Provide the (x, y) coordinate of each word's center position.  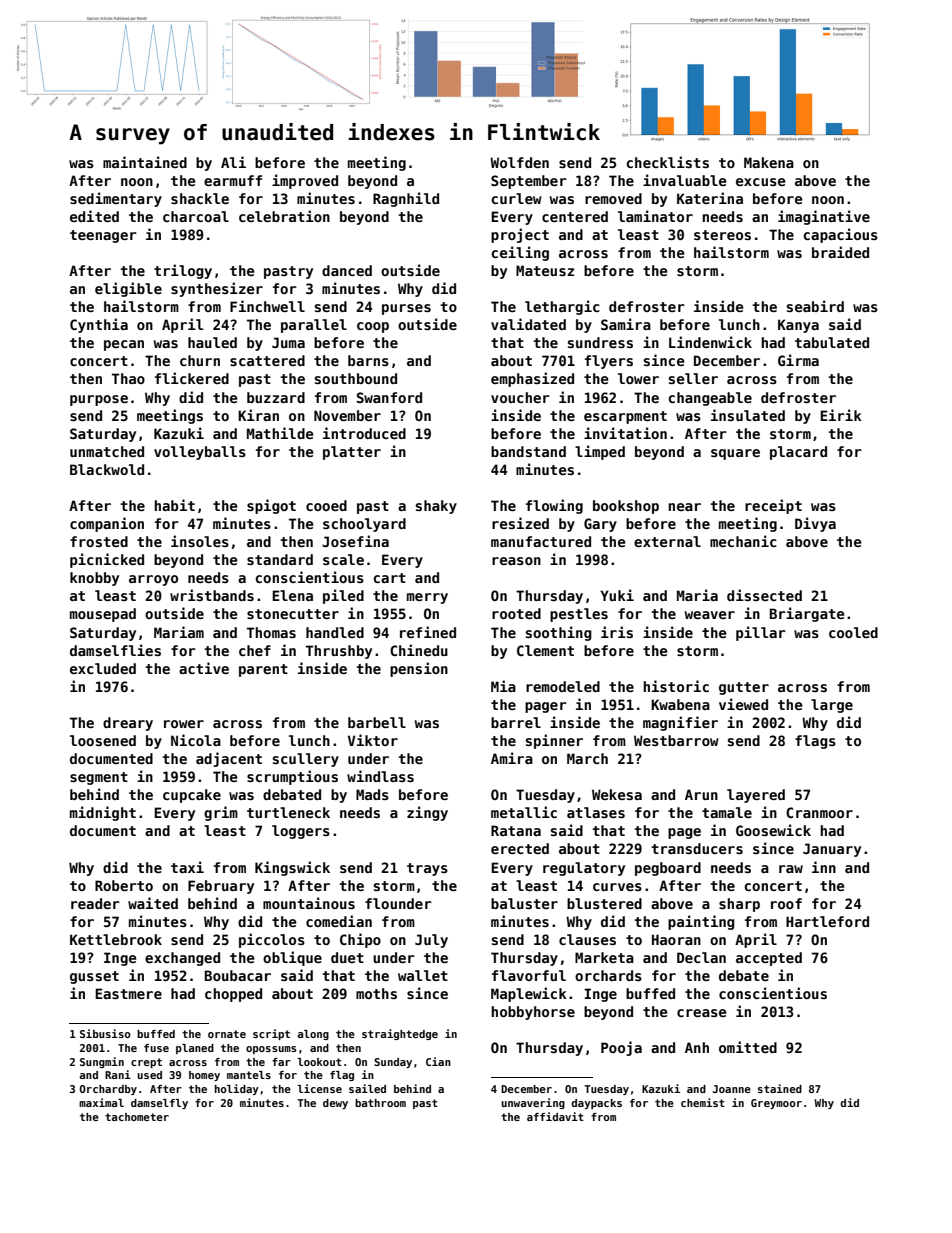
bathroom (380, 1103)
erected (520, 848)
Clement (545, 650)
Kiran (258, 415)
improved (305, 181)
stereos (722, 235)
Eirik (841, 415)
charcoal (196, 216)
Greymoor (776, 1104)
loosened (103, 740)
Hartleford (827, 921)
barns (368, 360)
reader (95, 903)
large (832, 706)
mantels (249, 1075)
